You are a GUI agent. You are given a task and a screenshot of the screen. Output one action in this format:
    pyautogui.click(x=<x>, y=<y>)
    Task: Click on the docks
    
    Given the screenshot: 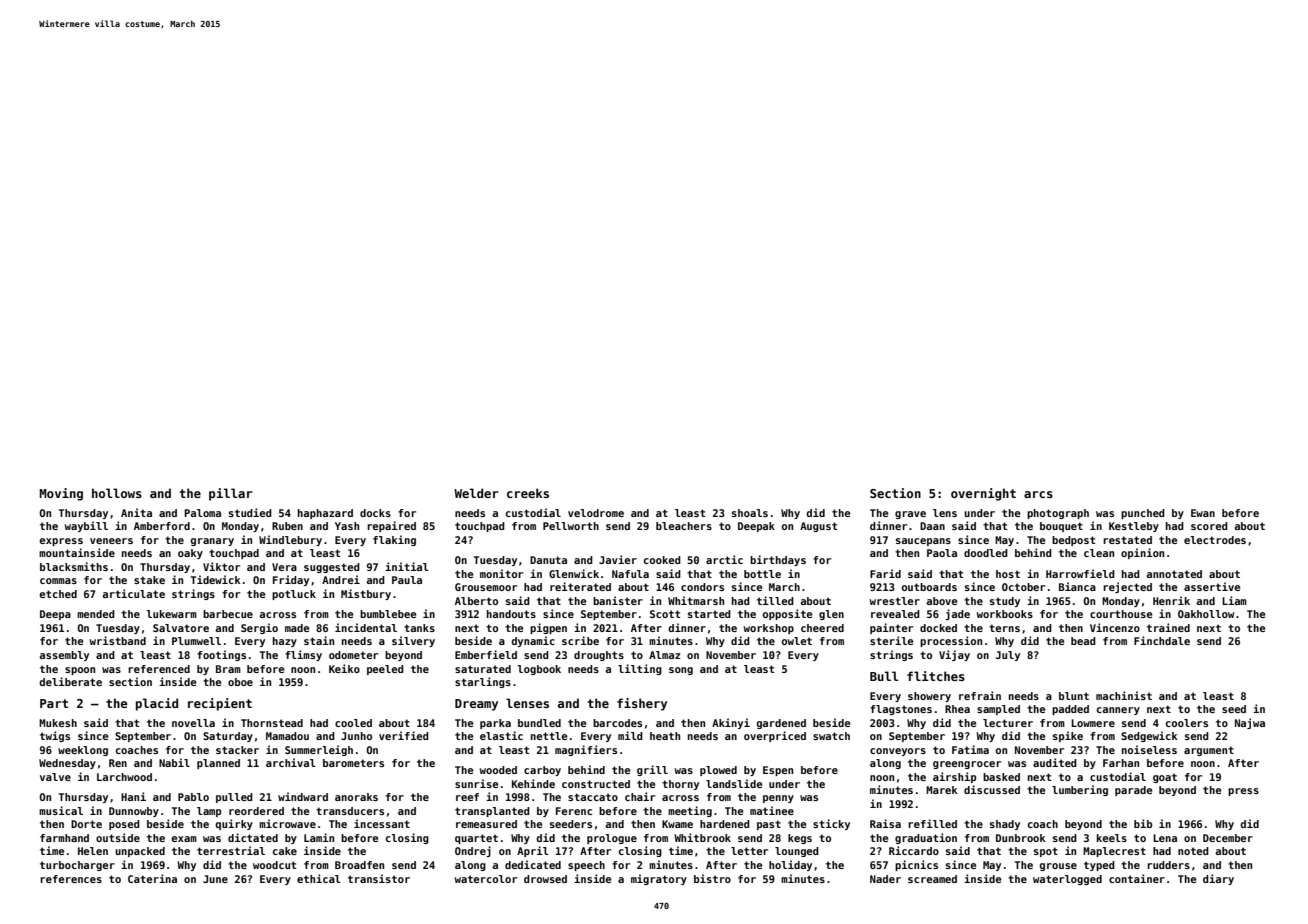 What is the action you would take?
    pyautogui.click(x=375, y=513)
